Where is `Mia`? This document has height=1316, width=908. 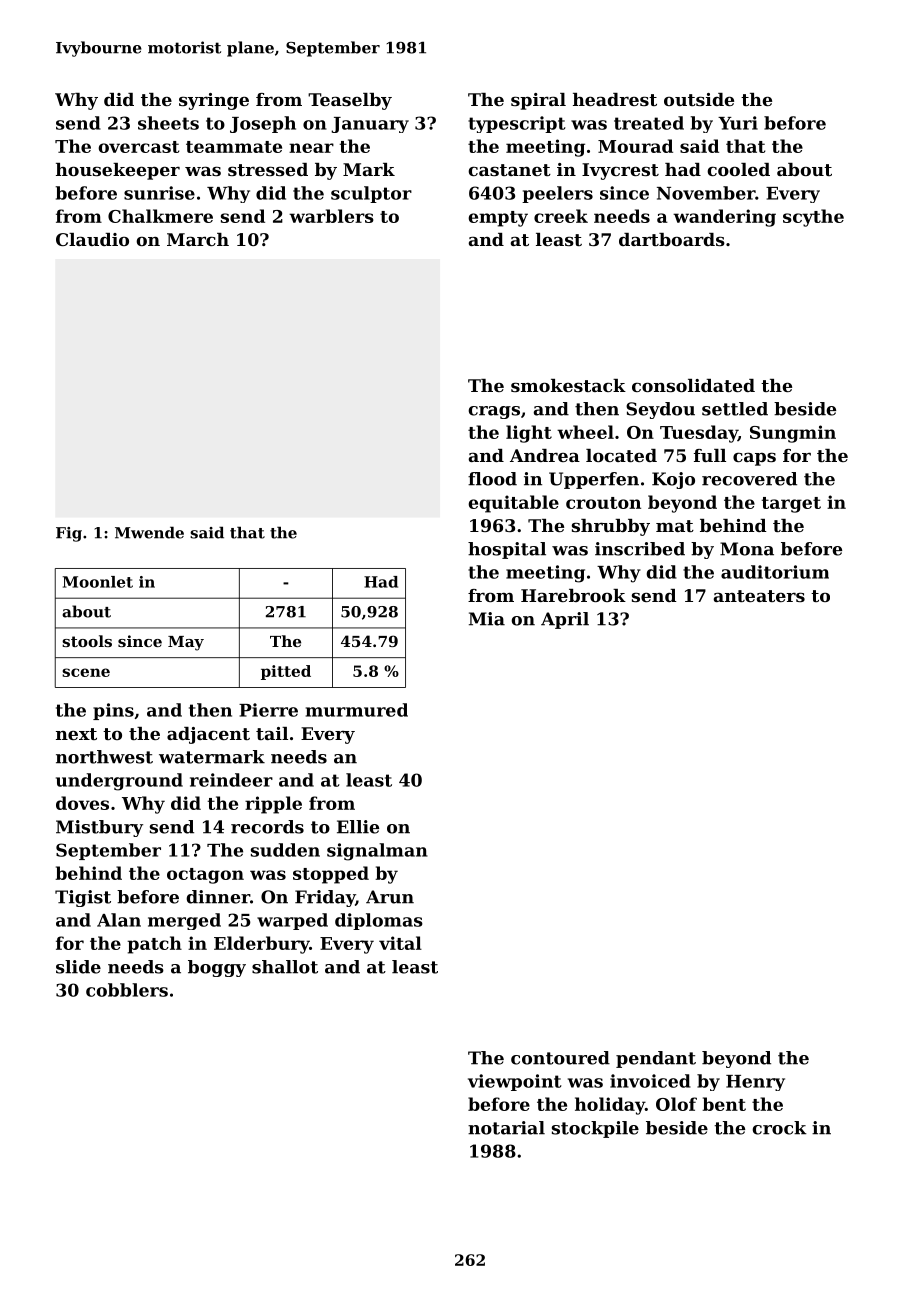 Mia is located at coordinates (487, 619).
